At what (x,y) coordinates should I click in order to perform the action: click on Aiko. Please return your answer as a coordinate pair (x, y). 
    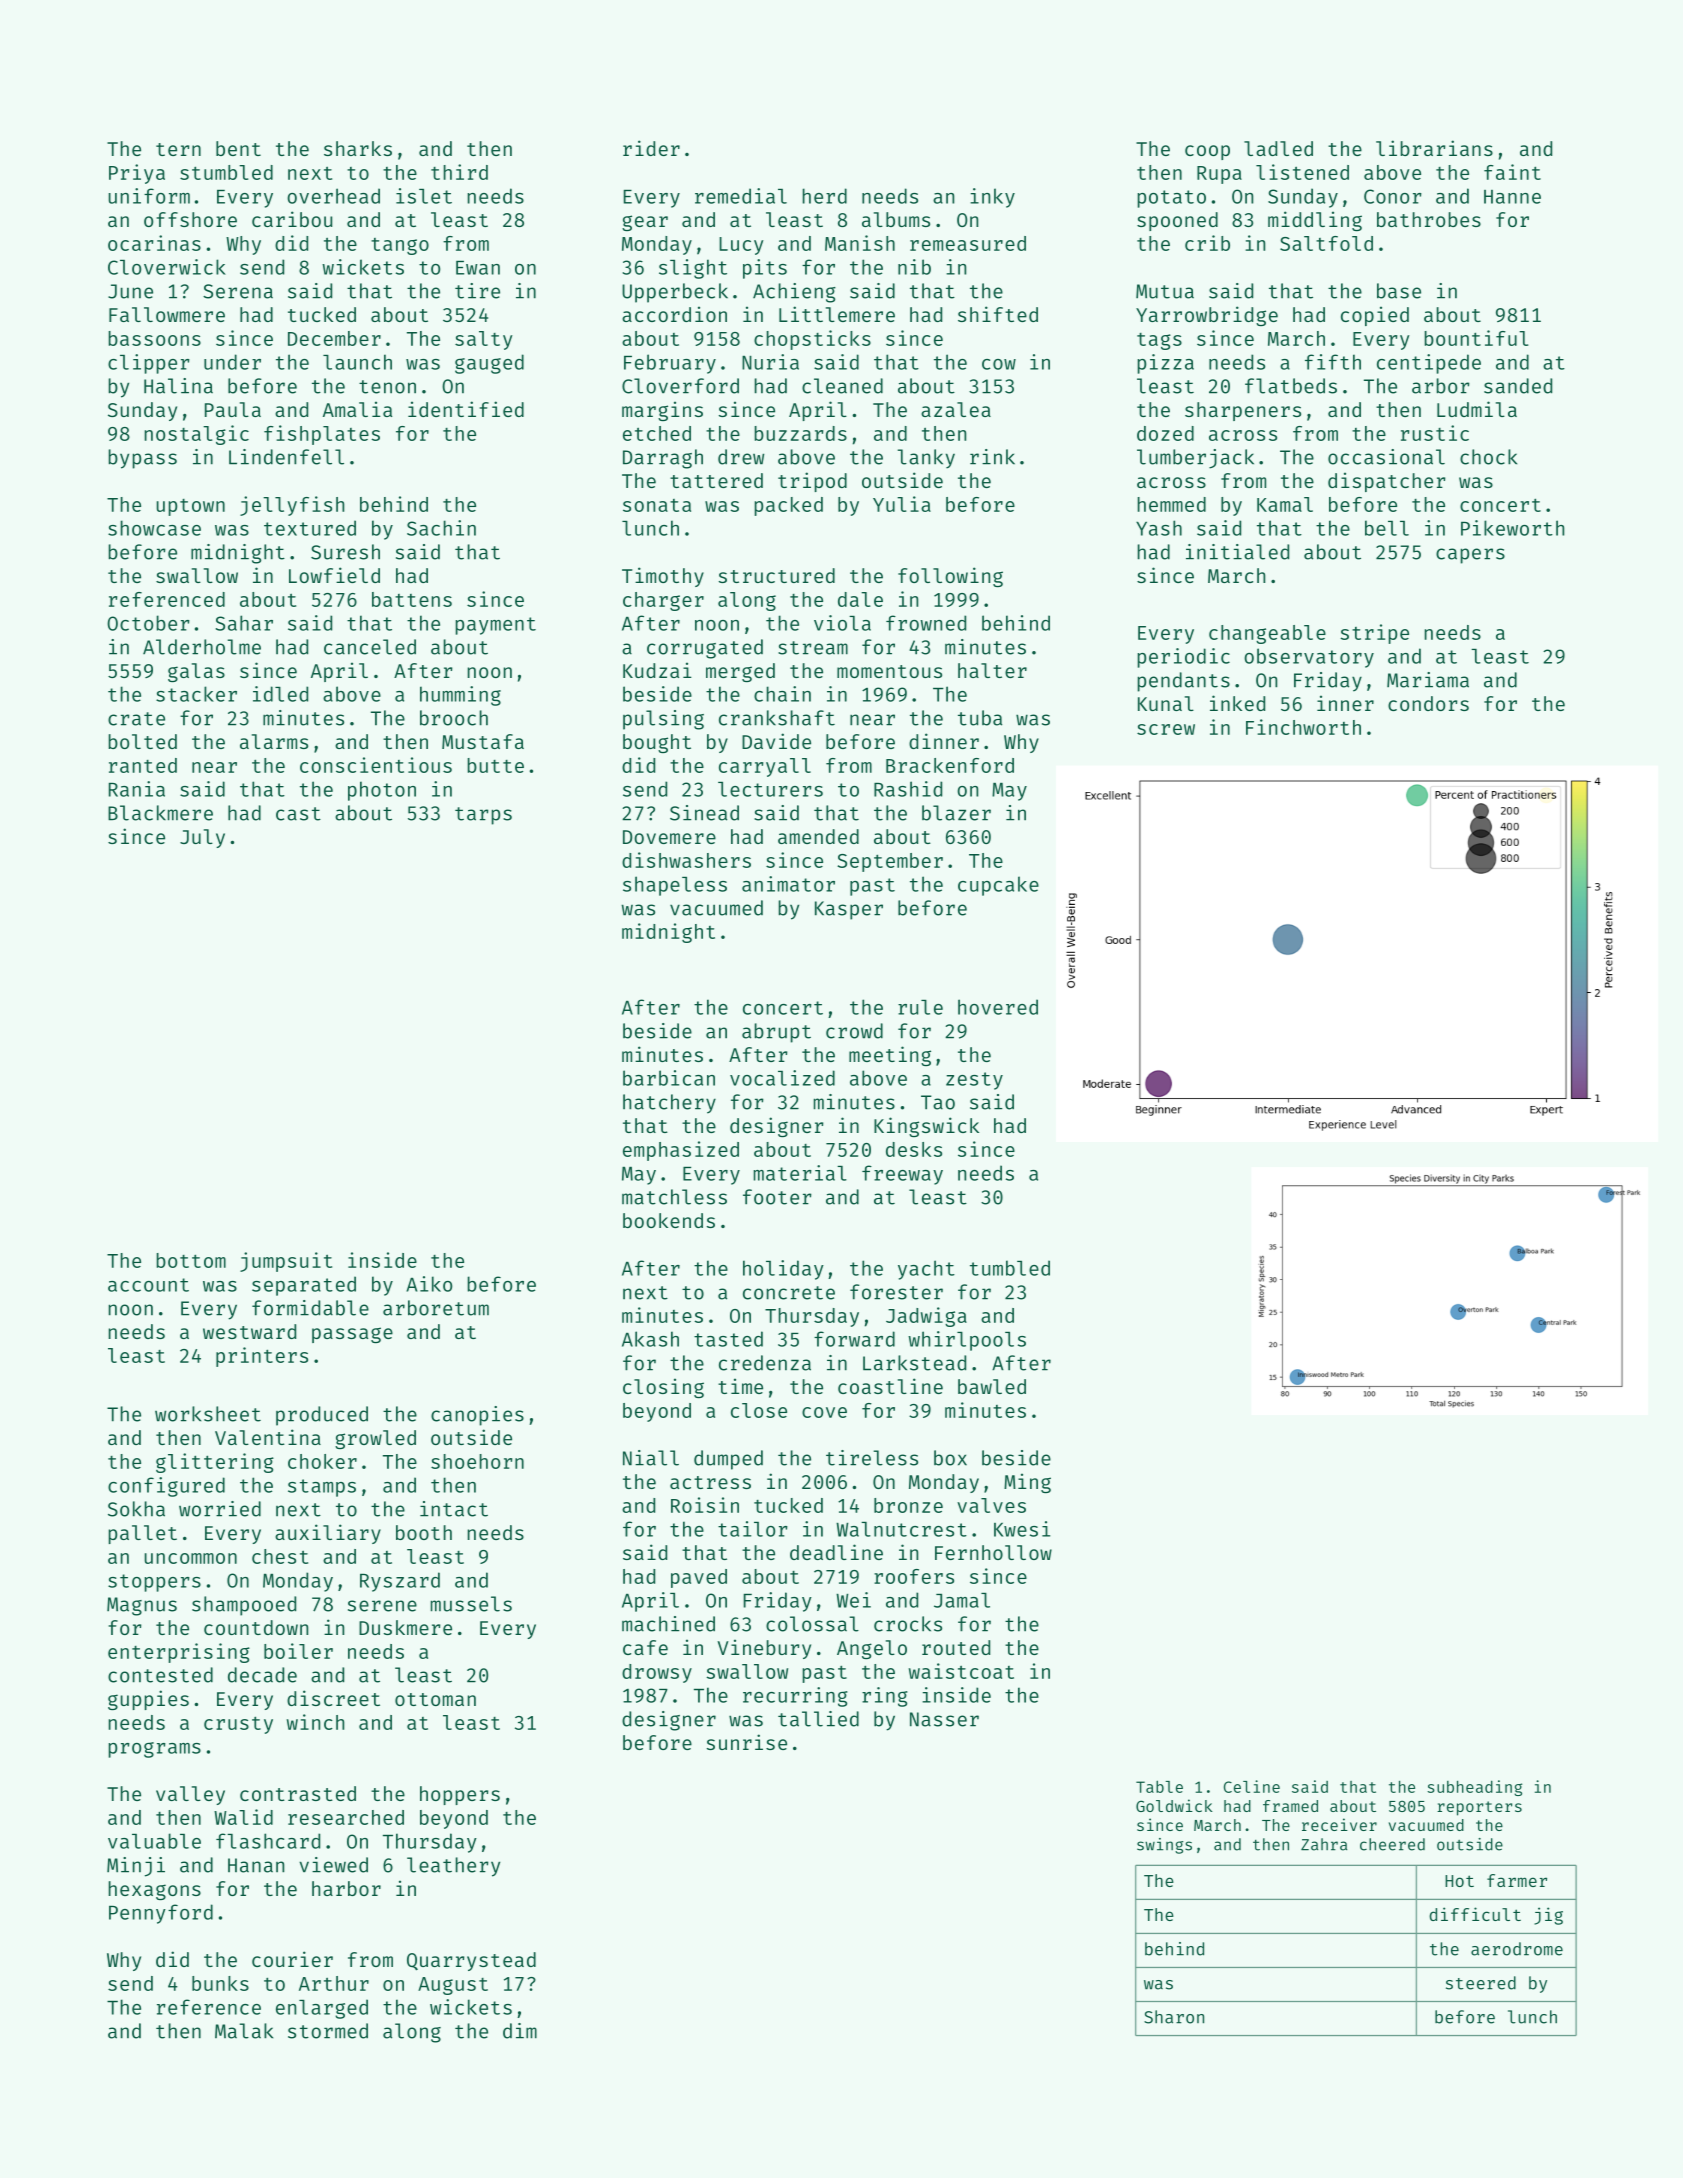
    Looking at the image, I should click on (429, 1284).
